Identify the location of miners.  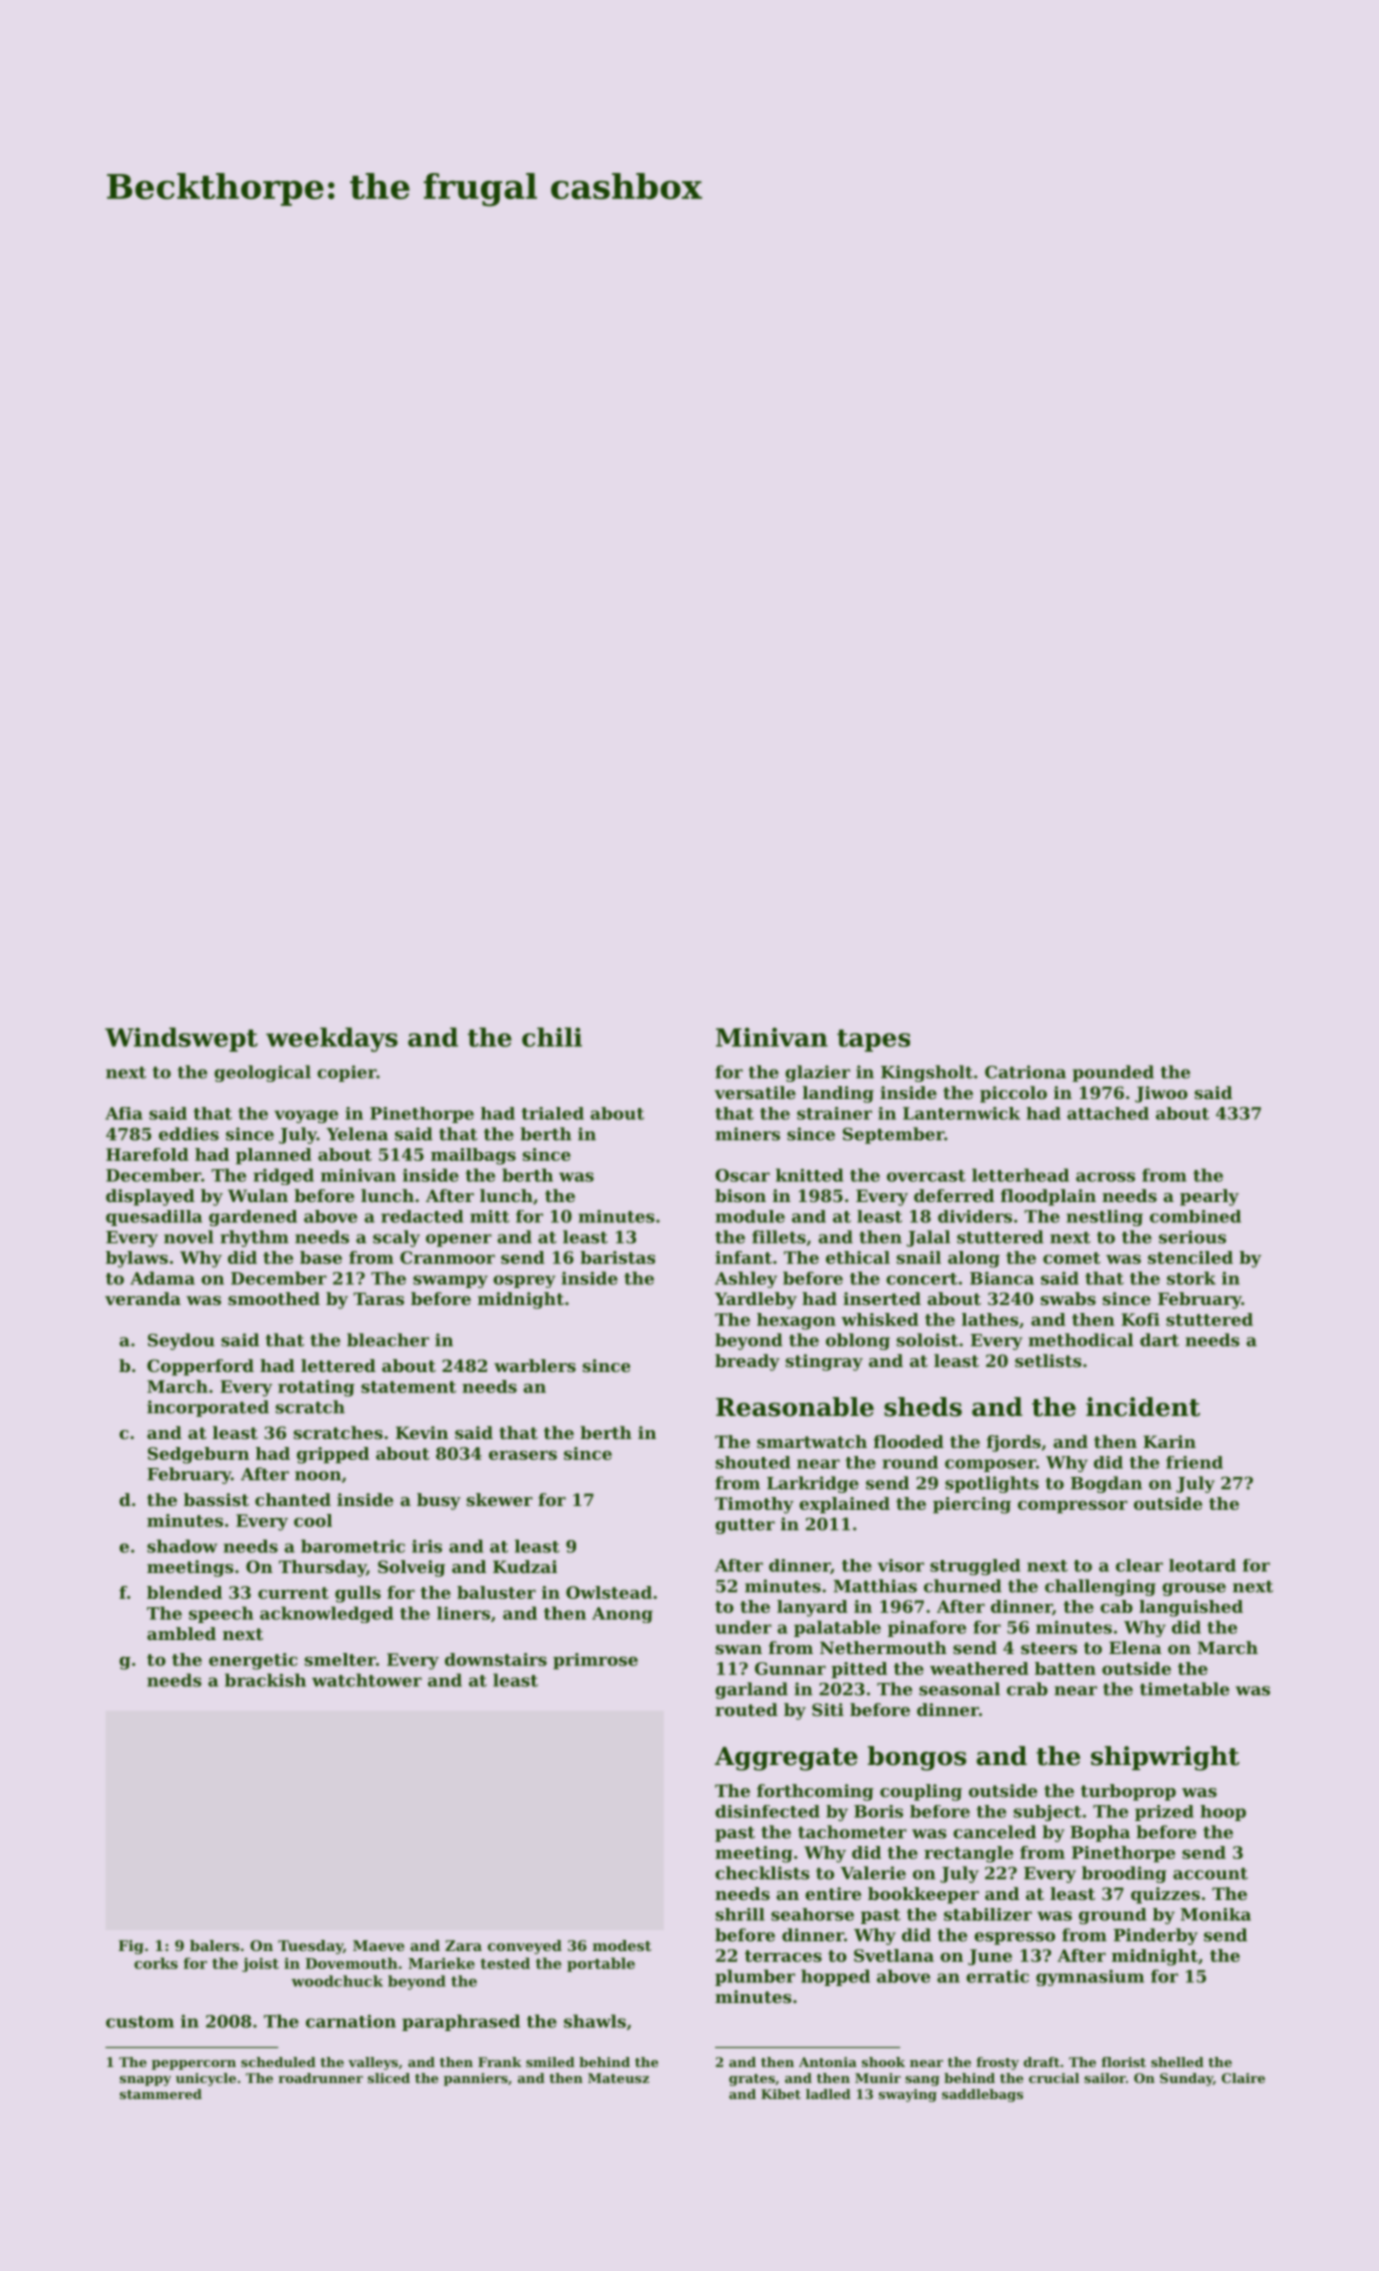
(747, 1134).
